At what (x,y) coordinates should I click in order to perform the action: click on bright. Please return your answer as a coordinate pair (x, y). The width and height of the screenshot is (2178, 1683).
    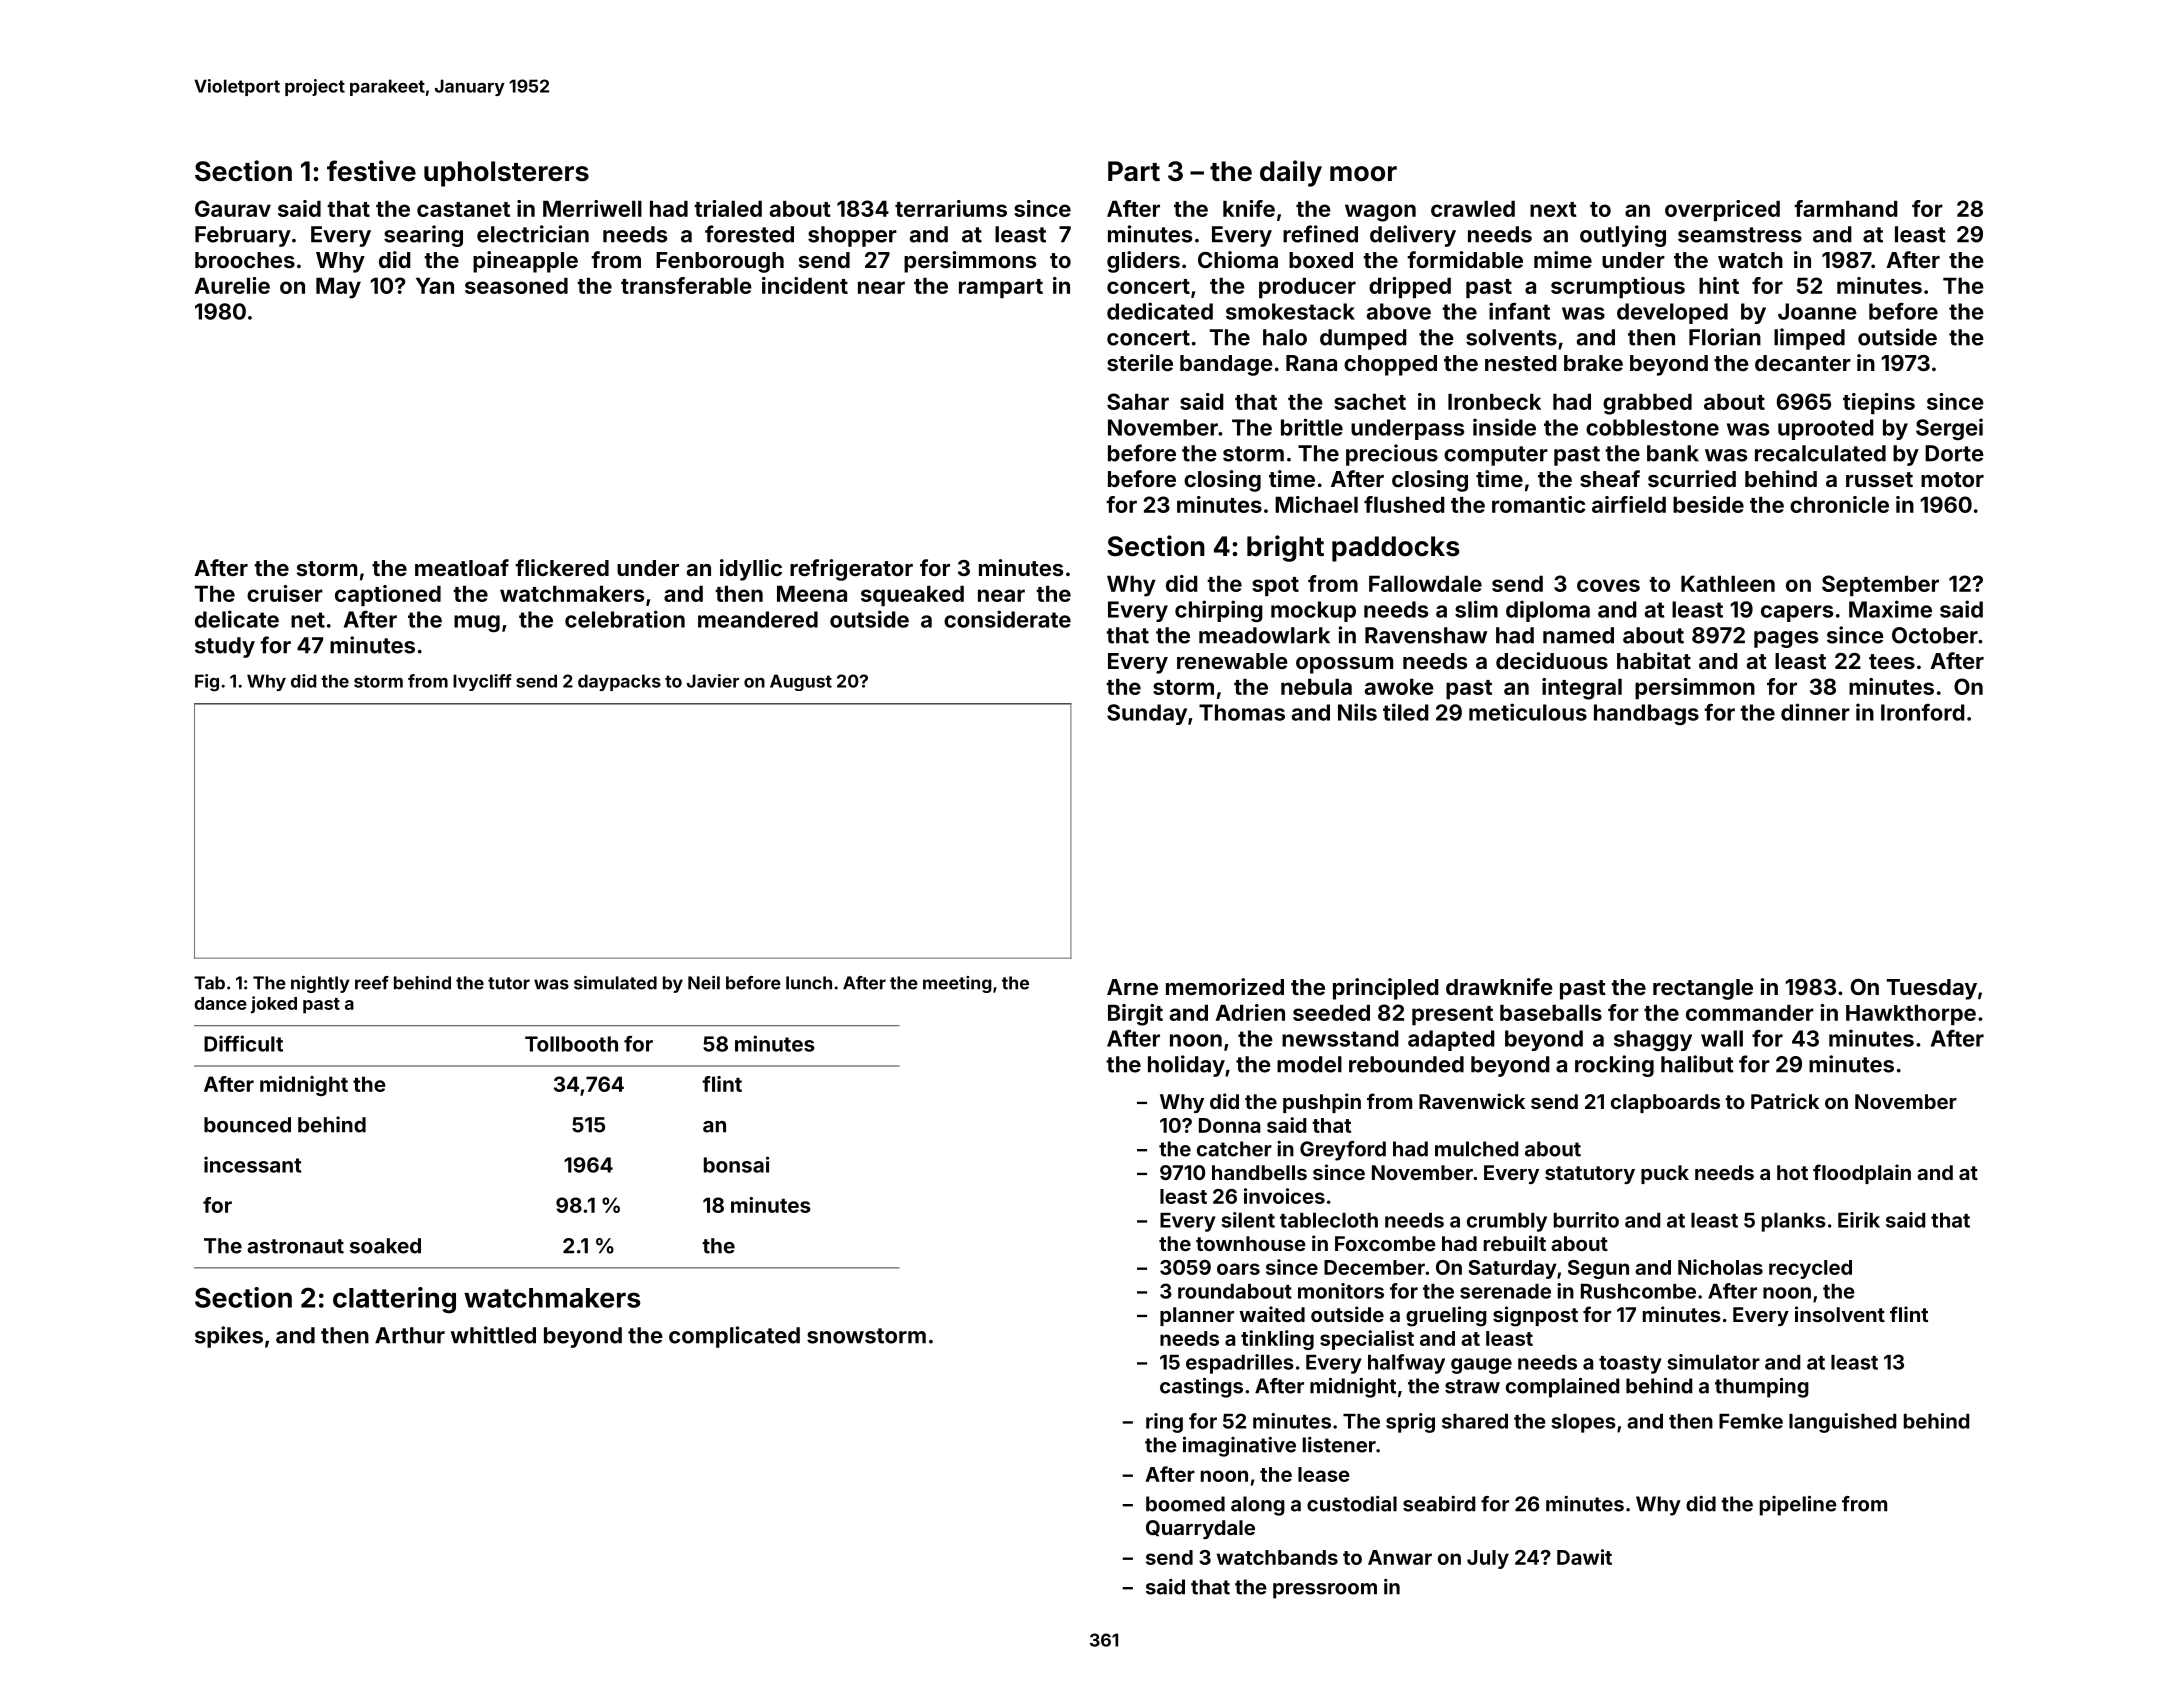
    Looking at the image, I should click on (1285, 548).
